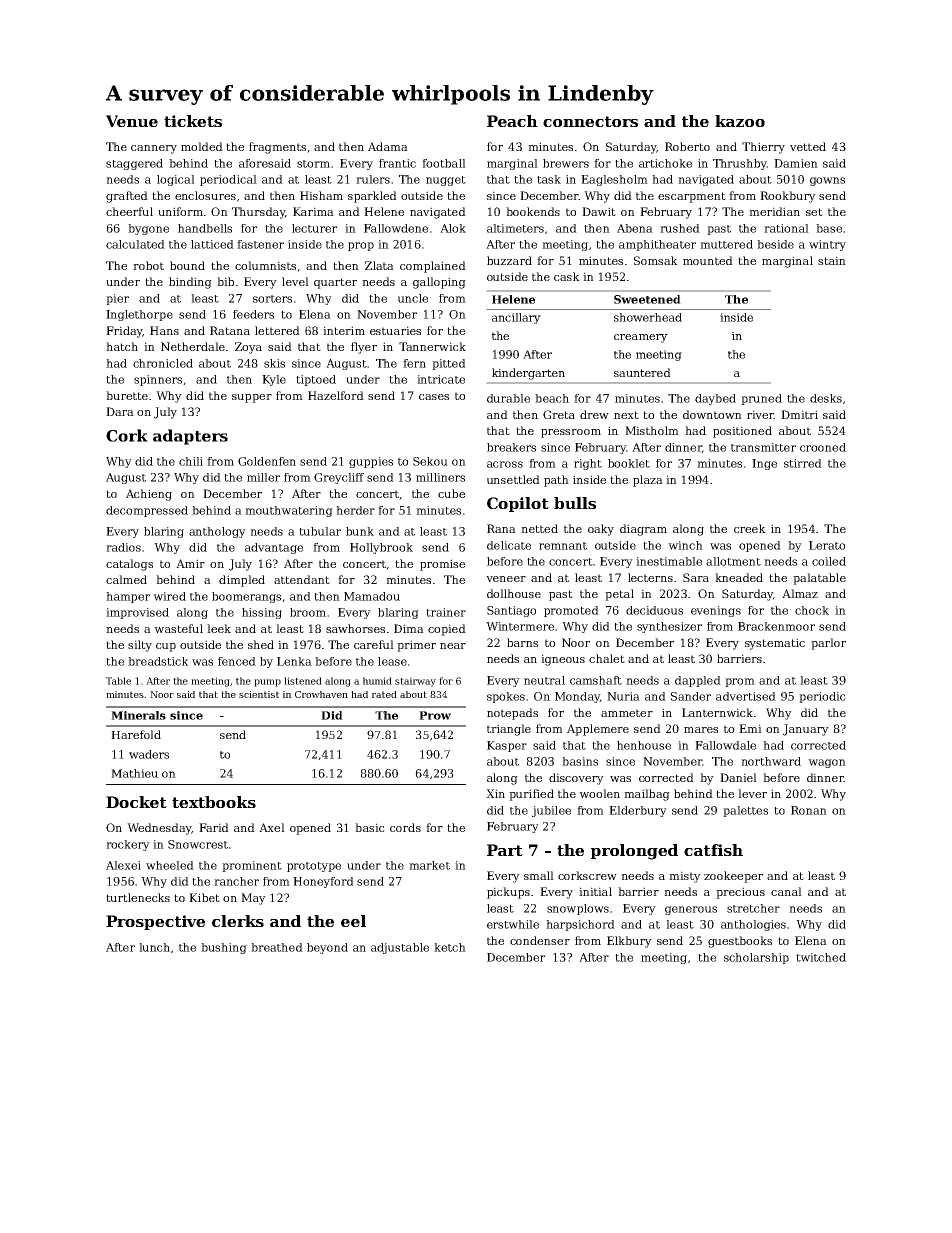  Describe the element at coordinates (154, 947) in the screenshot. I see `lunch` at that location.
